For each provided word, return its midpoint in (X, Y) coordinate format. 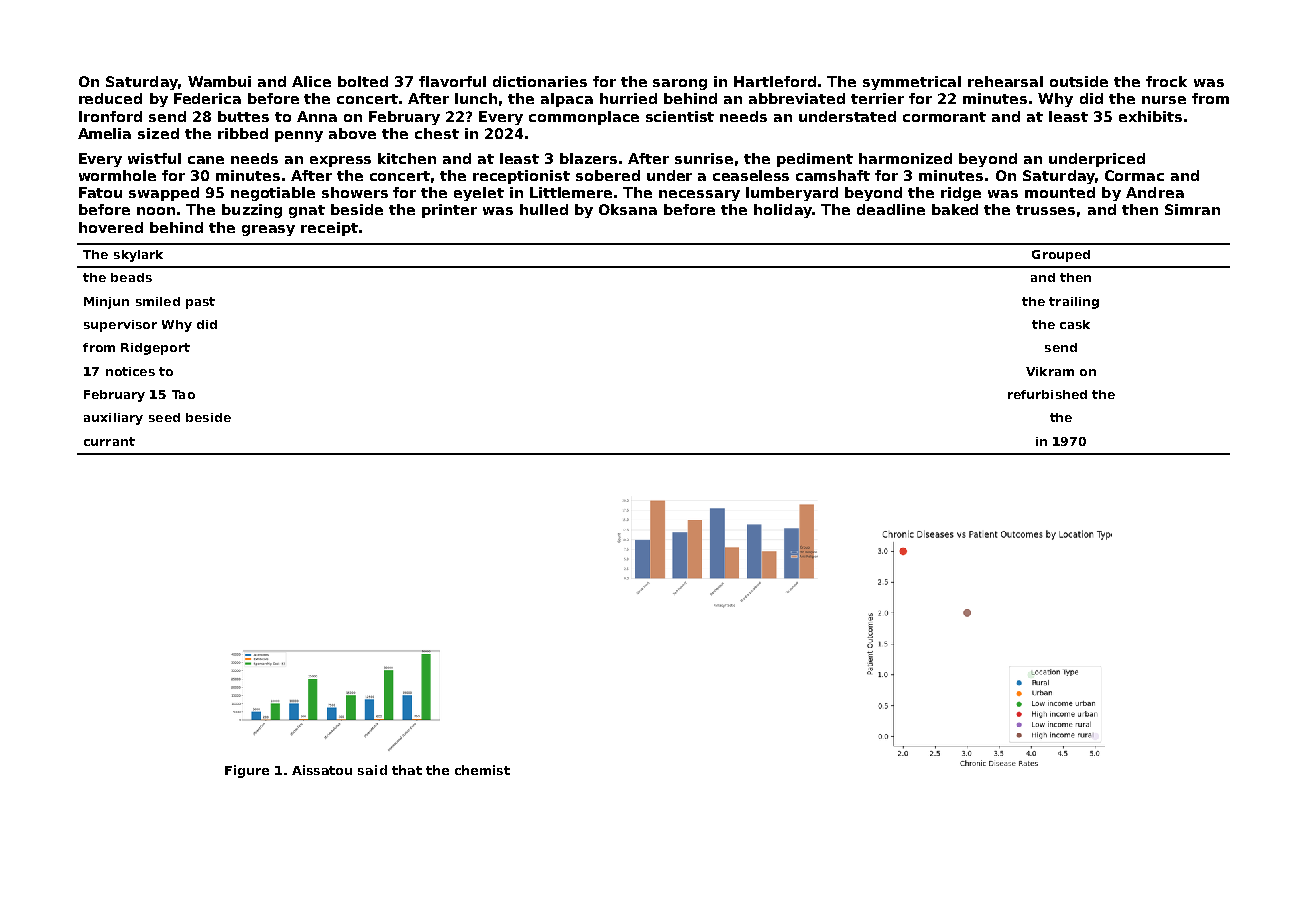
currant (109, 441)
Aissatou (322, 770)
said (372, 770)
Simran (1192, 209)
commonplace (584, 118)
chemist (482, 770)
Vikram (1050, 371)
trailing (1074, 303)
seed (164, 417)
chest (437, 133)
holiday (783, 211)
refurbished (1047, 394)
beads (131, 277)
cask (1075, 324)
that (407, 770)
